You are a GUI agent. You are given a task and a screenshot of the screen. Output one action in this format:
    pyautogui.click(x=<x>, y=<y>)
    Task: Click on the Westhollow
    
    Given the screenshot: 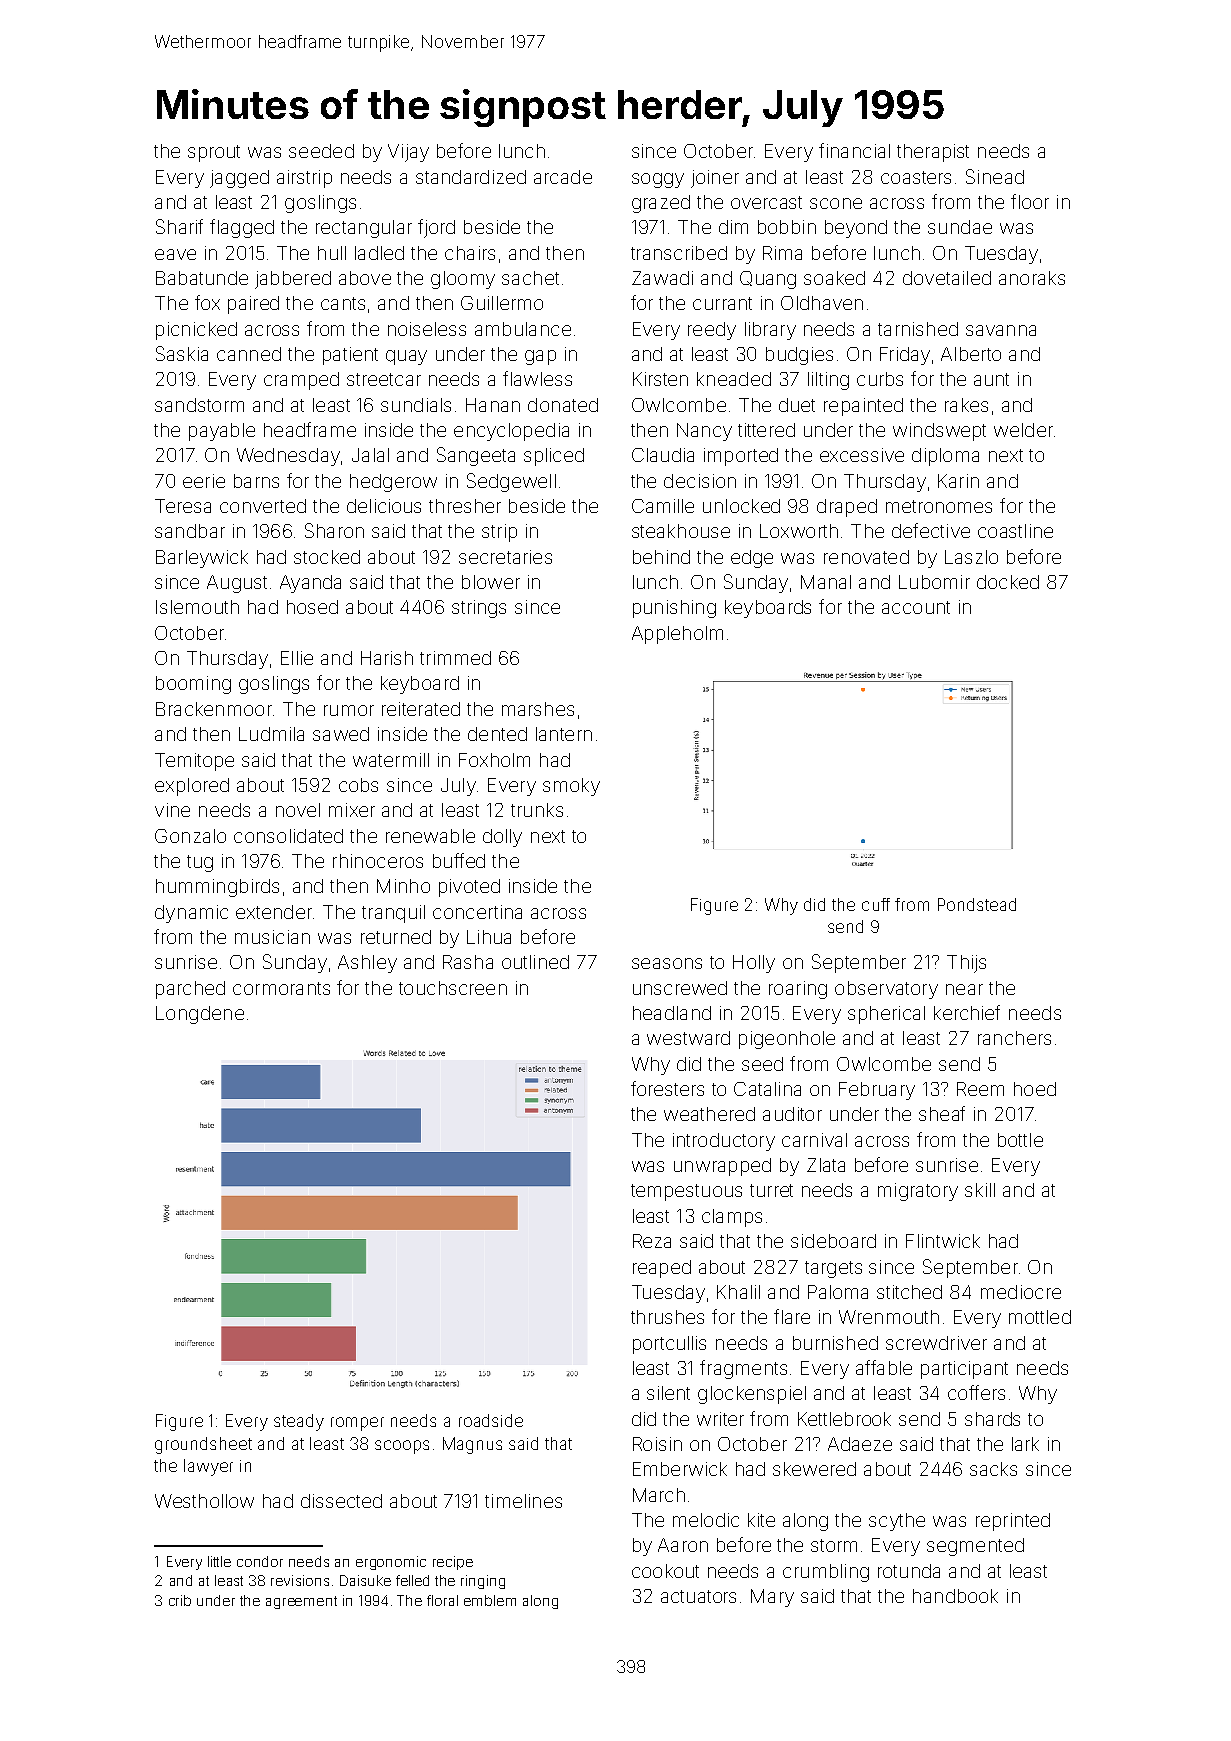 What is the action you would take?
    pyautogui.click(x=204, y=1501)
